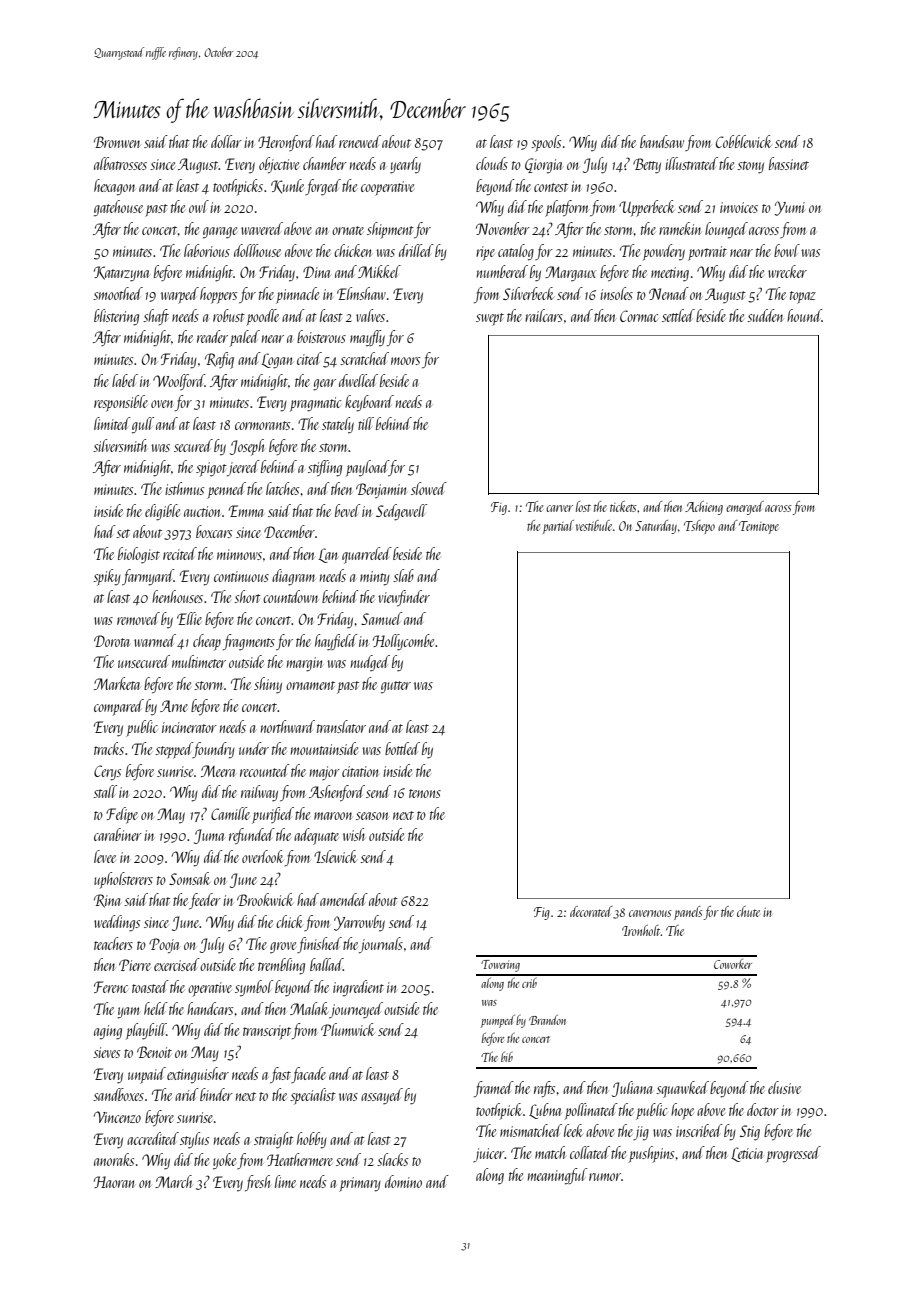 Image resolution: width=924 pixels, height=1308 pixels. Describe the element at coordinates (173, 1181) in the screenshot. I see `March` at that location.
